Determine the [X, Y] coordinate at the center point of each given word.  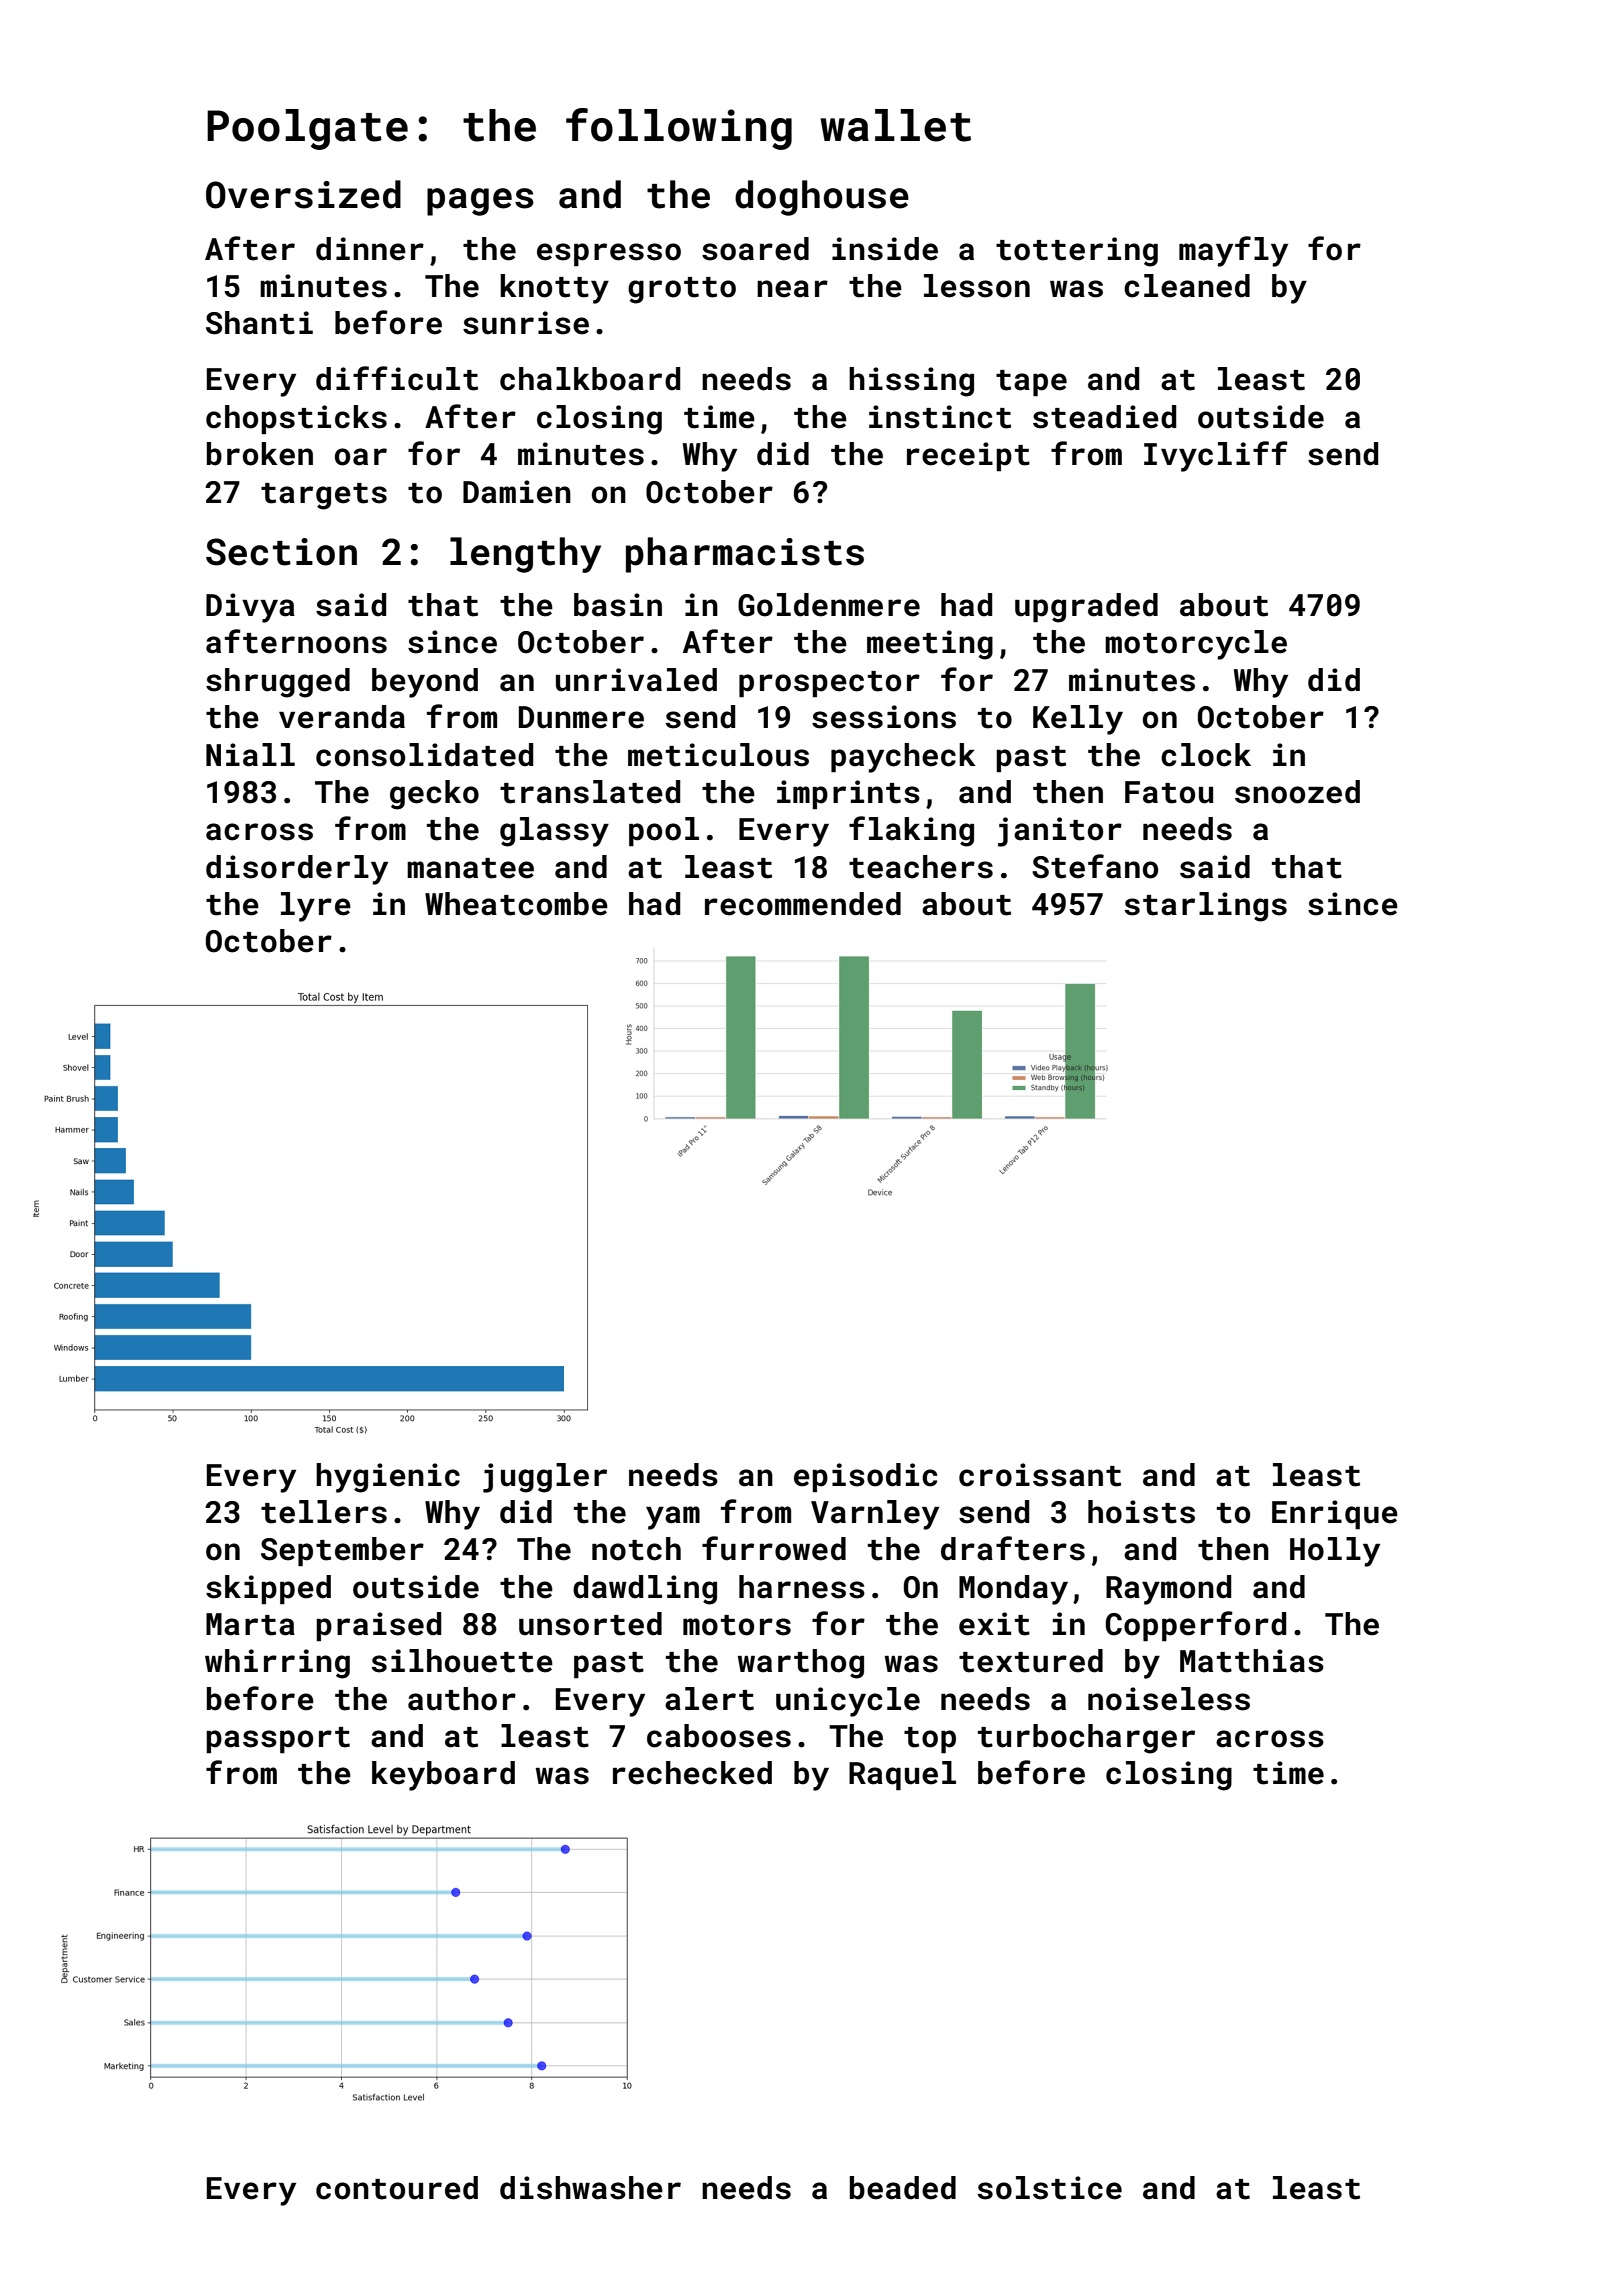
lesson [977, 286]
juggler [545, 1478]
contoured [397, 2188]
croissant [1040, 1475]
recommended [803, 904]
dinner [370, 249]
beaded [903, 2188]
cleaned [1187, 286]
